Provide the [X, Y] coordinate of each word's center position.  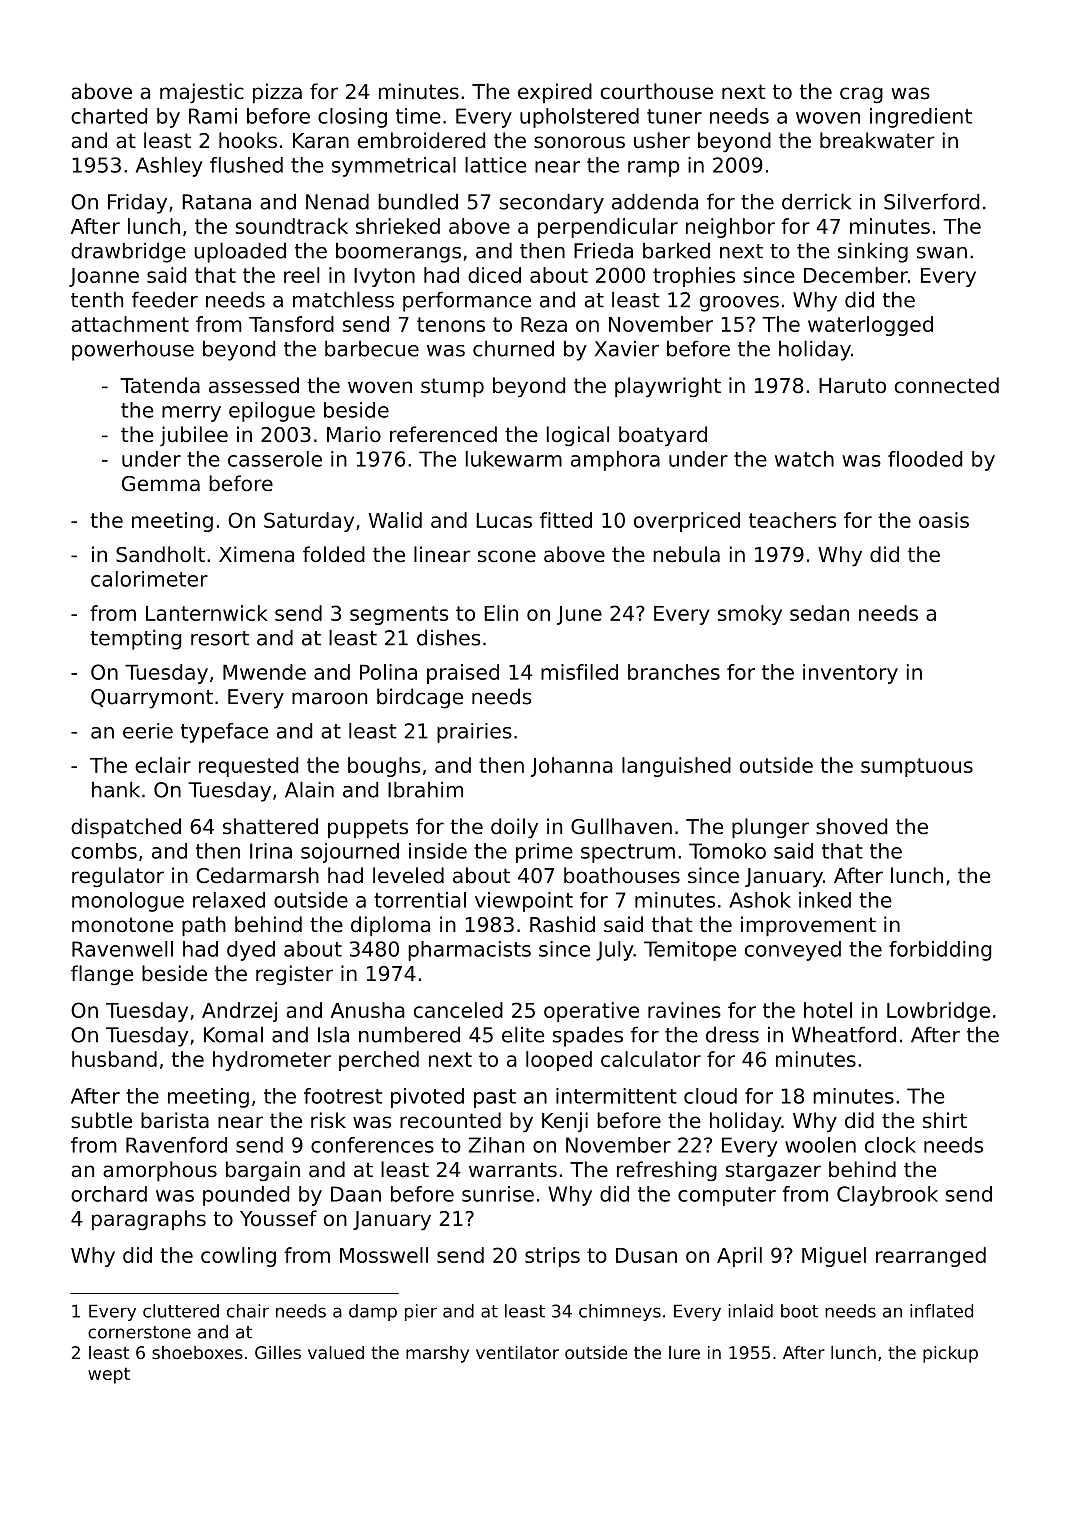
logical [578, 436]
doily [514, 828]
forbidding [940, 951]
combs [104, 851]
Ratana [216, 202]
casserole [275, 459]
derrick [816, 201]
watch [804, 459]
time [418, 116]
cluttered [181, 1311]
